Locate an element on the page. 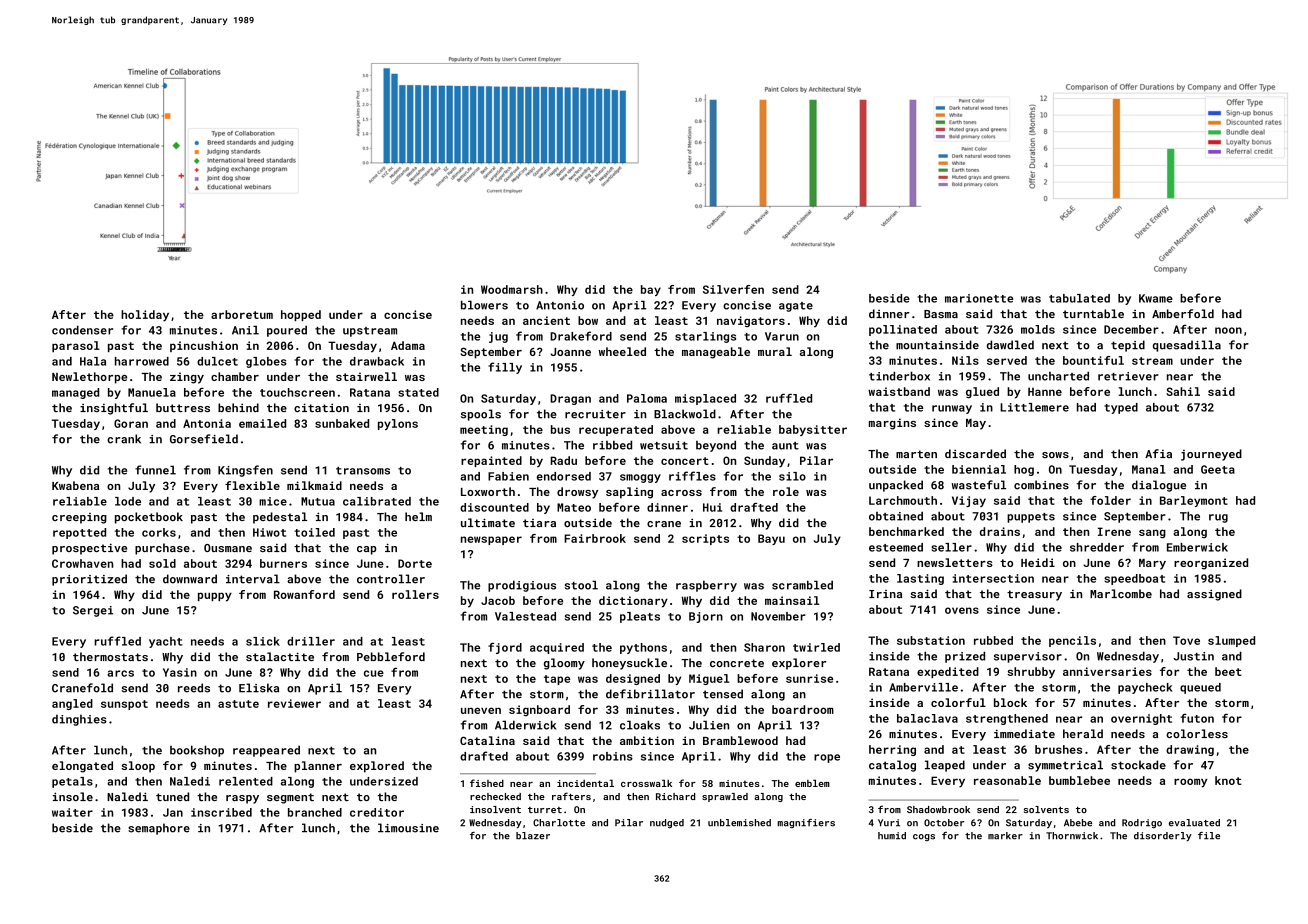 The width and height of the page is (1308, 924). Eliska is located at coordinates (259, 688).
